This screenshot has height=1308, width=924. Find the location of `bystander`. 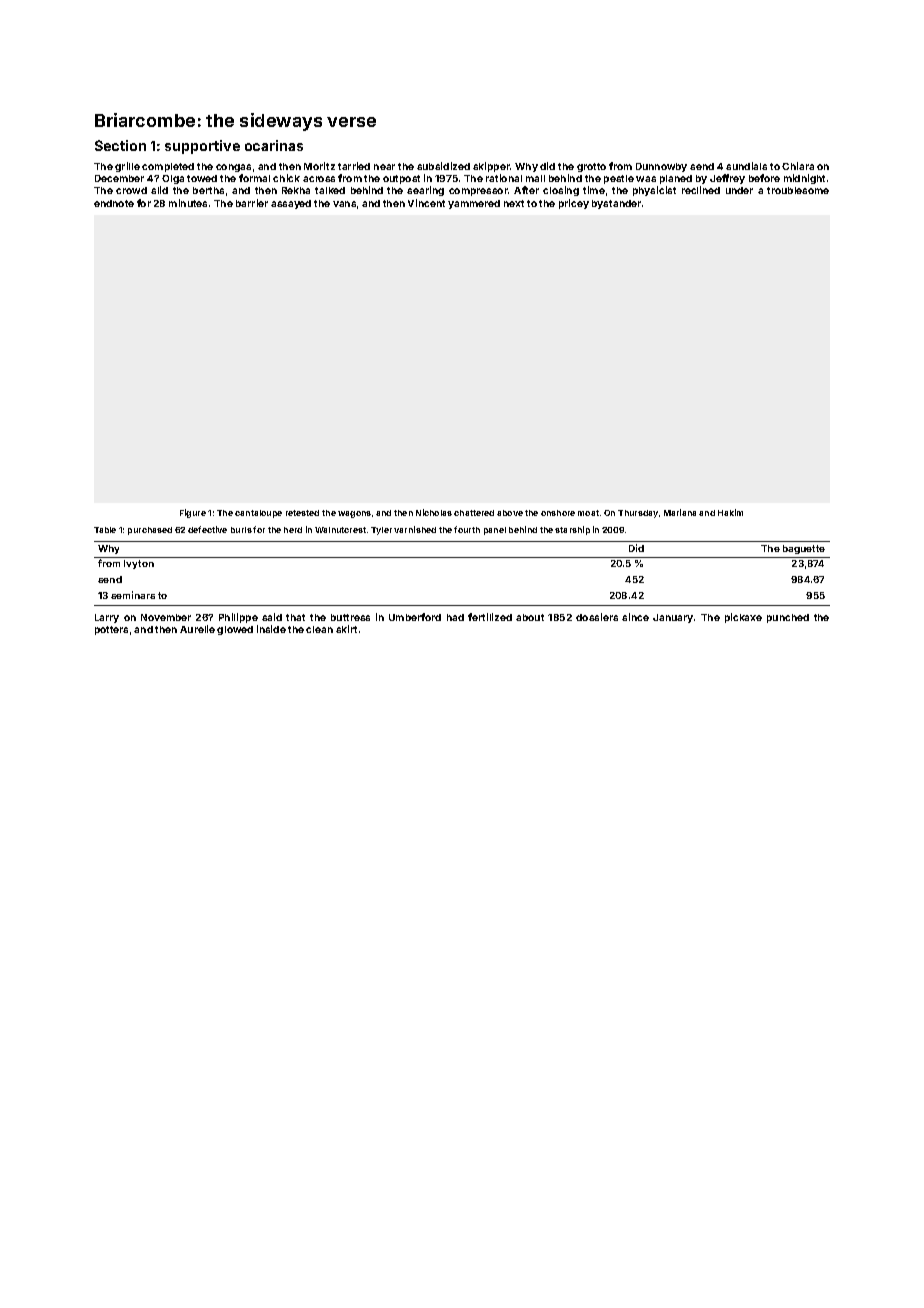

bystander is located at coordinates (616, 204).
